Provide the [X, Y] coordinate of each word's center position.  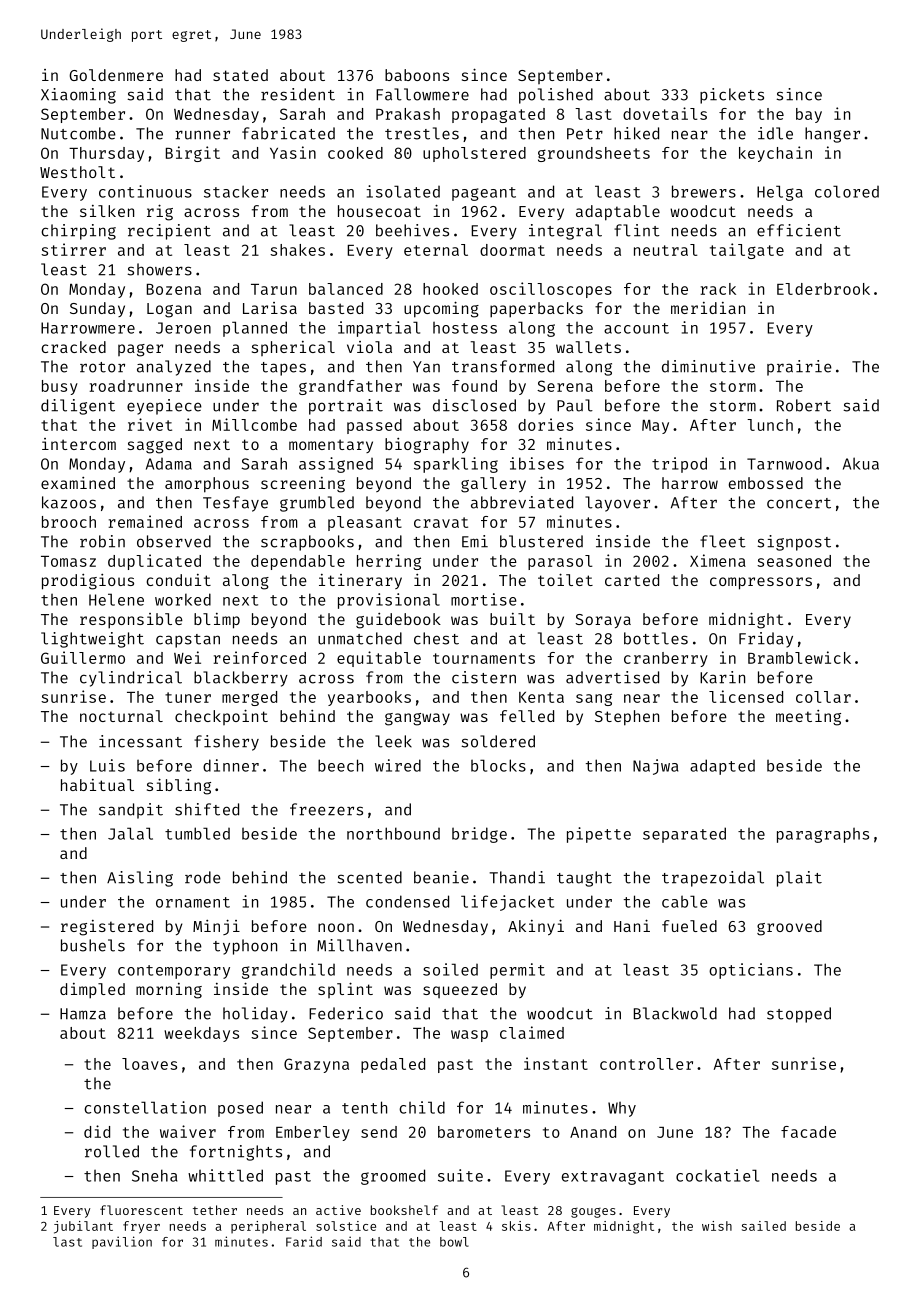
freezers [326, 809]
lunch [770, 425]
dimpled [92, 991]
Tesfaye [235, 504]
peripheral [268, 1227]
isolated [403, 191]
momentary [331, 446]
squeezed [460, 990]
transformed [503, 366]
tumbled [197, 833]
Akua [861, 463]
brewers [704, 191]
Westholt [77, 172]
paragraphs [823, 835]
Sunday [97, 309]
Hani [632, 925]
